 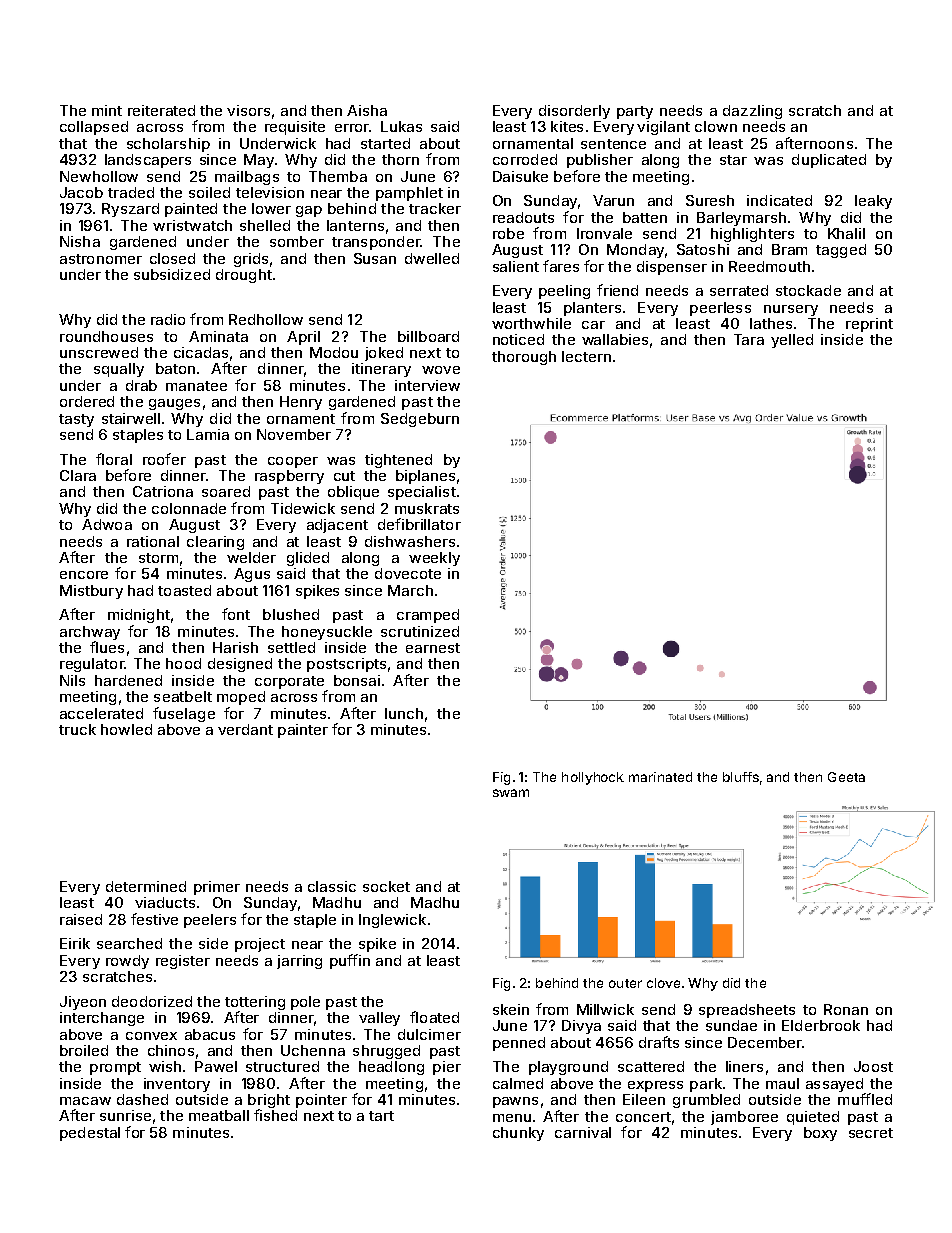 I want to click on traded, so click(x=131, y=192).
